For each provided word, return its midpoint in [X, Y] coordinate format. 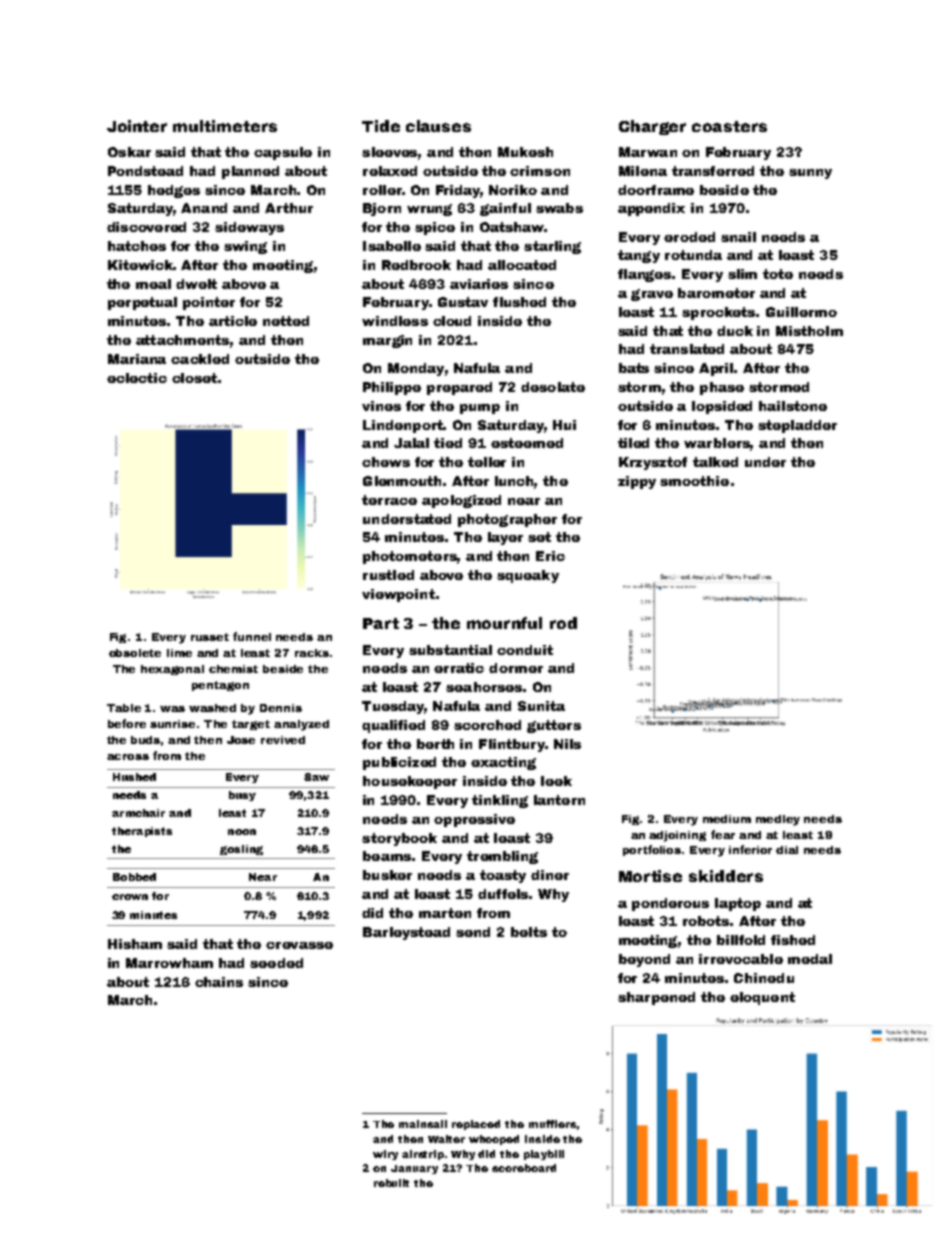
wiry [385, 1155]
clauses [438, 126]
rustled [388, 575]
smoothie [694, 481]
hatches [137, 246]
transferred [713, 171]
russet [210, 637]
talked [715, 462]
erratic [459, 668]
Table [124, 708]
